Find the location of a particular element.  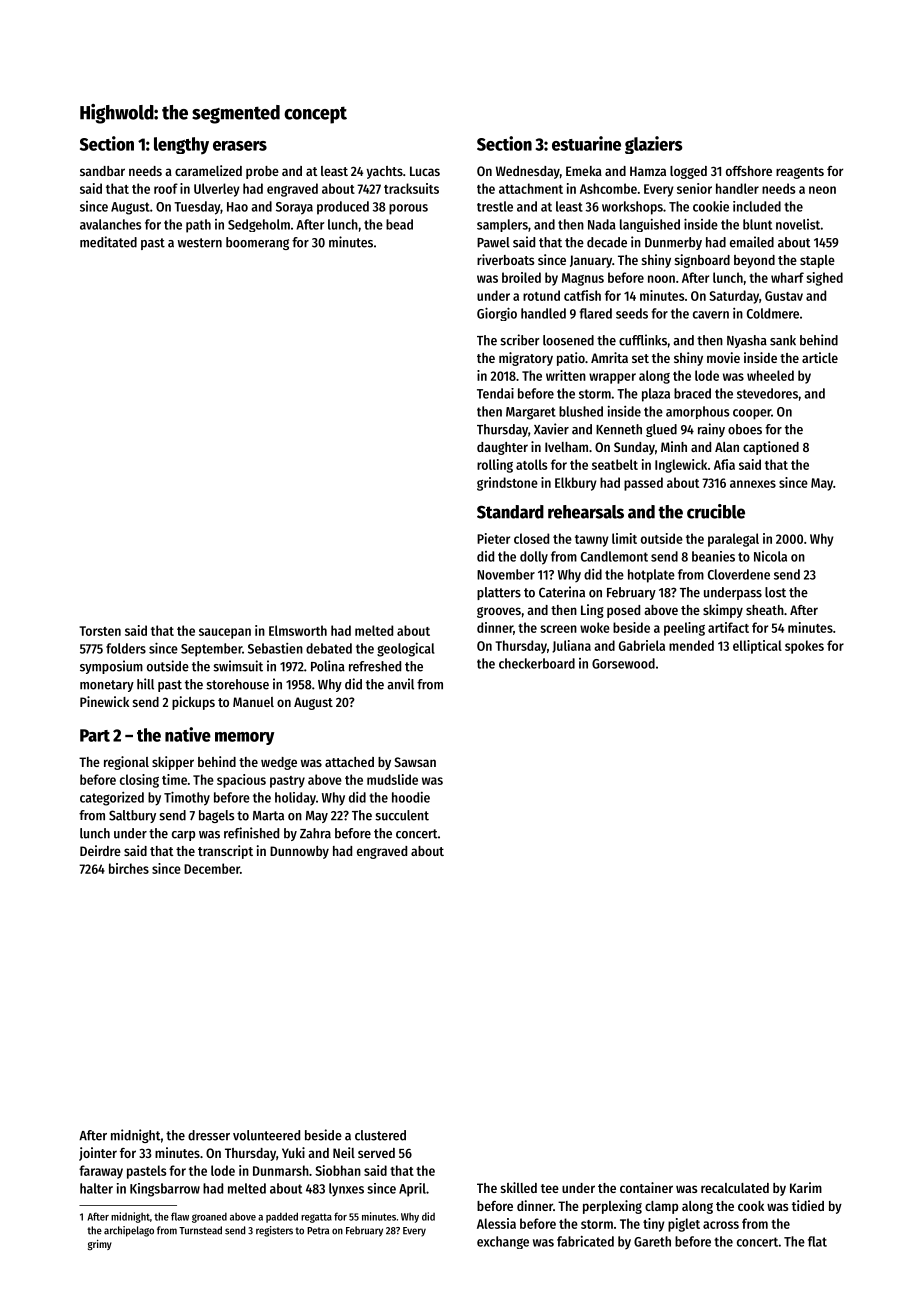

glaziers is located at coordinates (654, 145).
